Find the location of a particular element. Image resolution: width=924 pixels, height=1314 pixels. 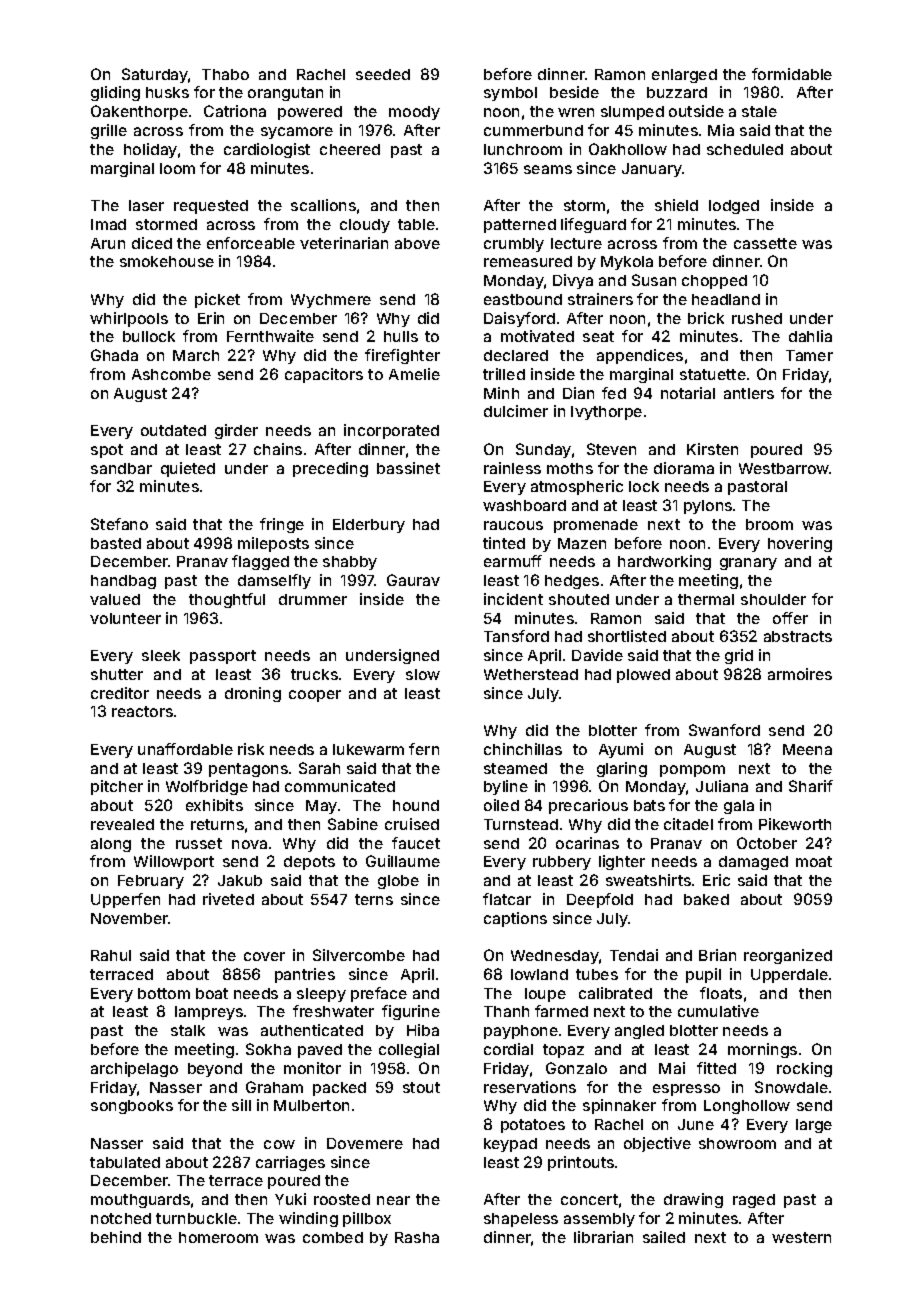

beside is located at coordinates (574, 92).
